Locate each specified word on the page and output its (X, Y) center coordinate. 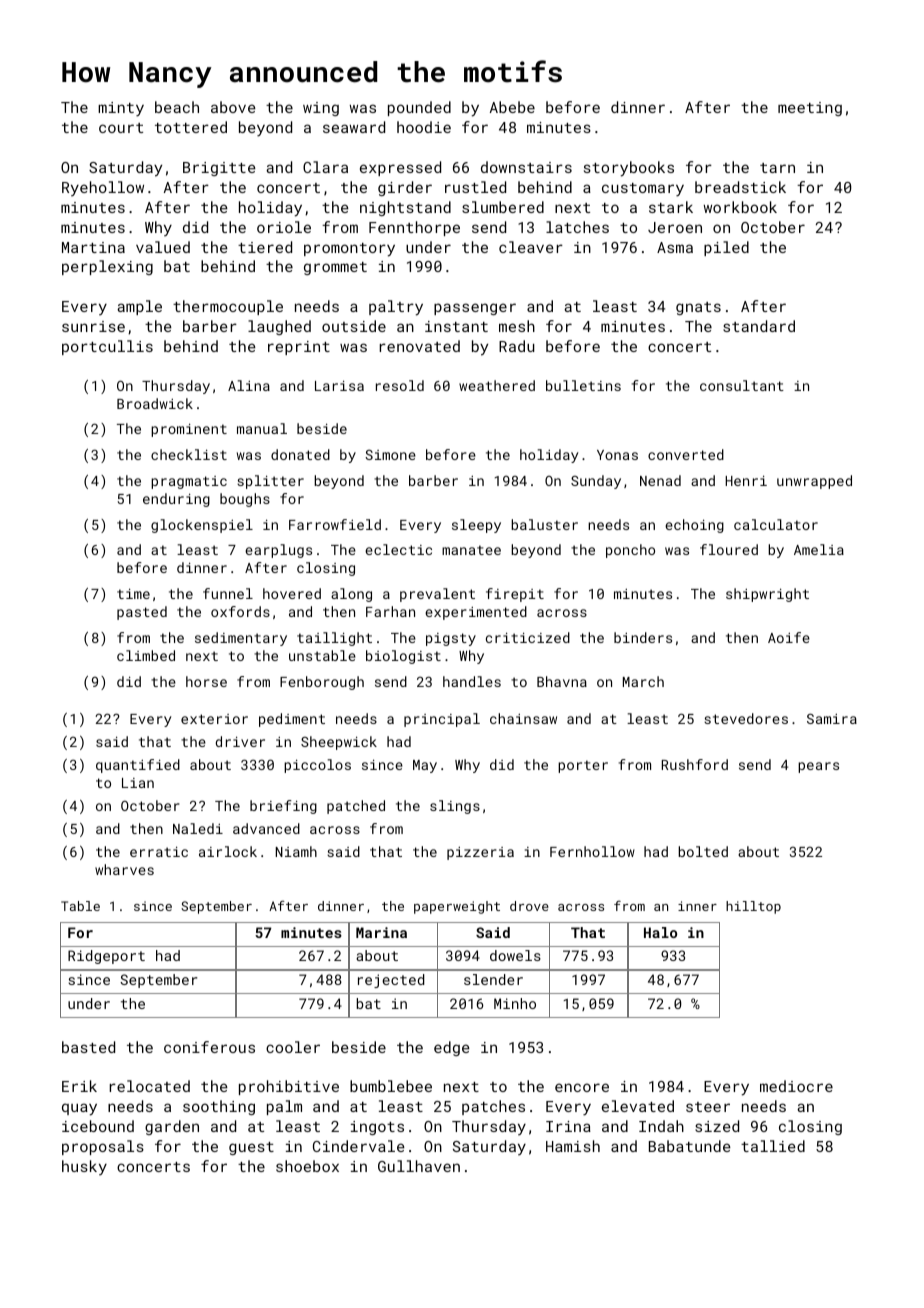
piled (726, 248)
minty (121, 109)
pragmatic (189, 482)
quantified (138, 766)
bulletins (583, 385)
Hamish (573, 1146)
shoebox (307, 1166)
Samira (832, 718)
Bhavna (562, 681)
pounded (419, 108)
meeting (810, 109)
